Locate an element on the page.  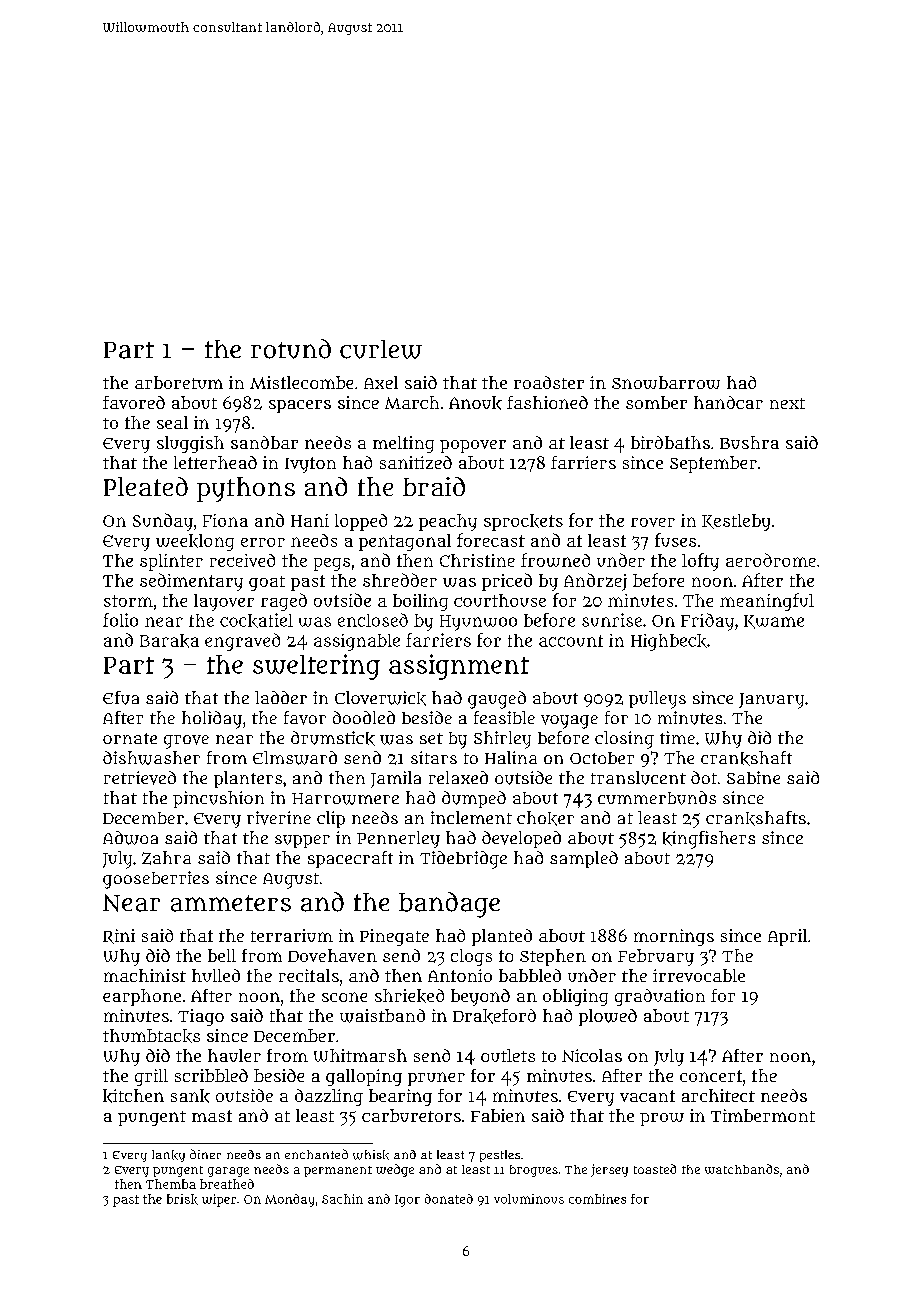
planted is located at coordinates (502, 937).
